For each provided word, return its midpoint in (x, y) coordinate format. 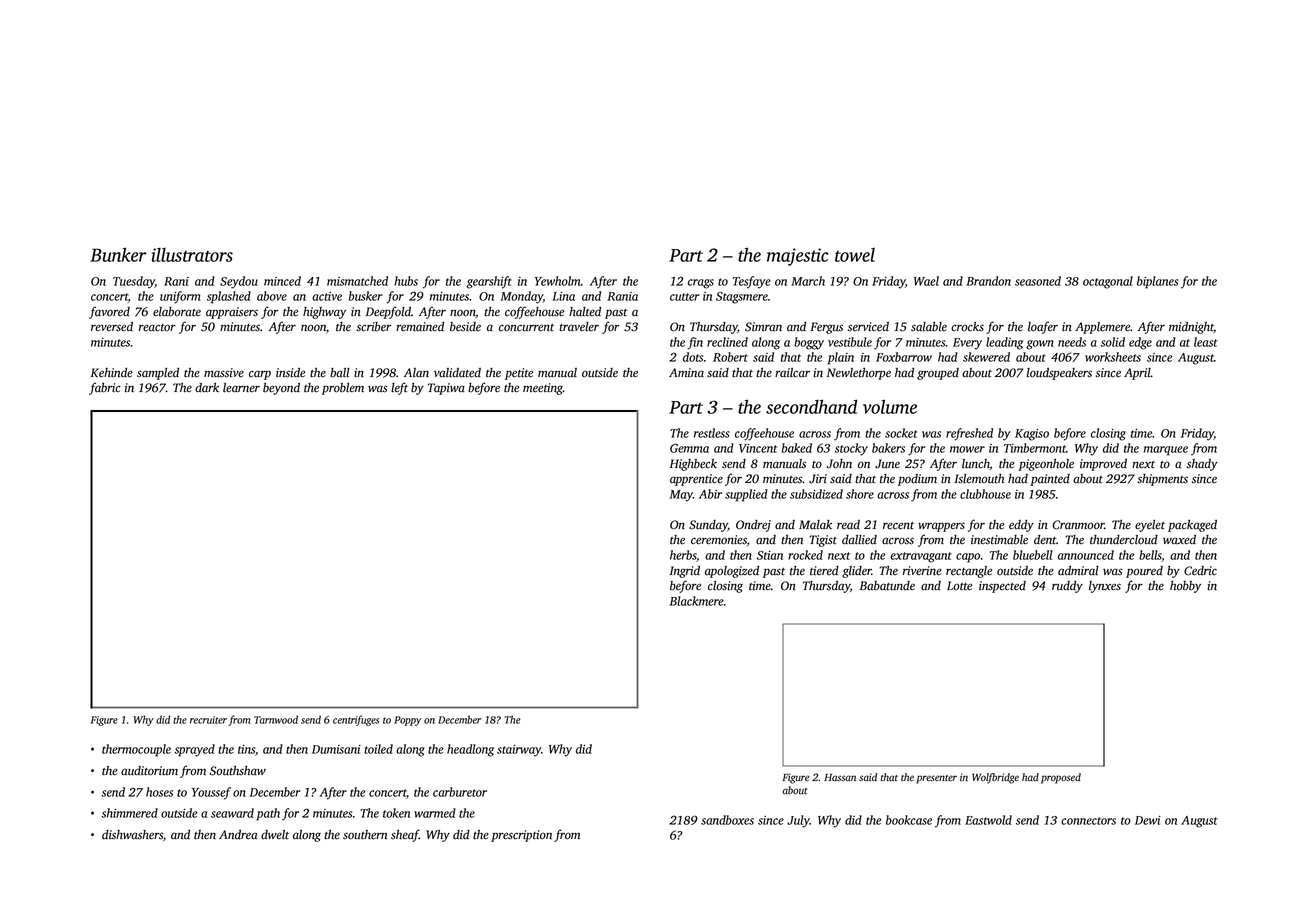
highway (324, 313)
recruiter (208, 720)
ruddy (1067, 587)
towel (855, 255)
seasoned (1038, 281)
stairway (519, 751)
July (798, 821)
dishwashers (132, 835)
